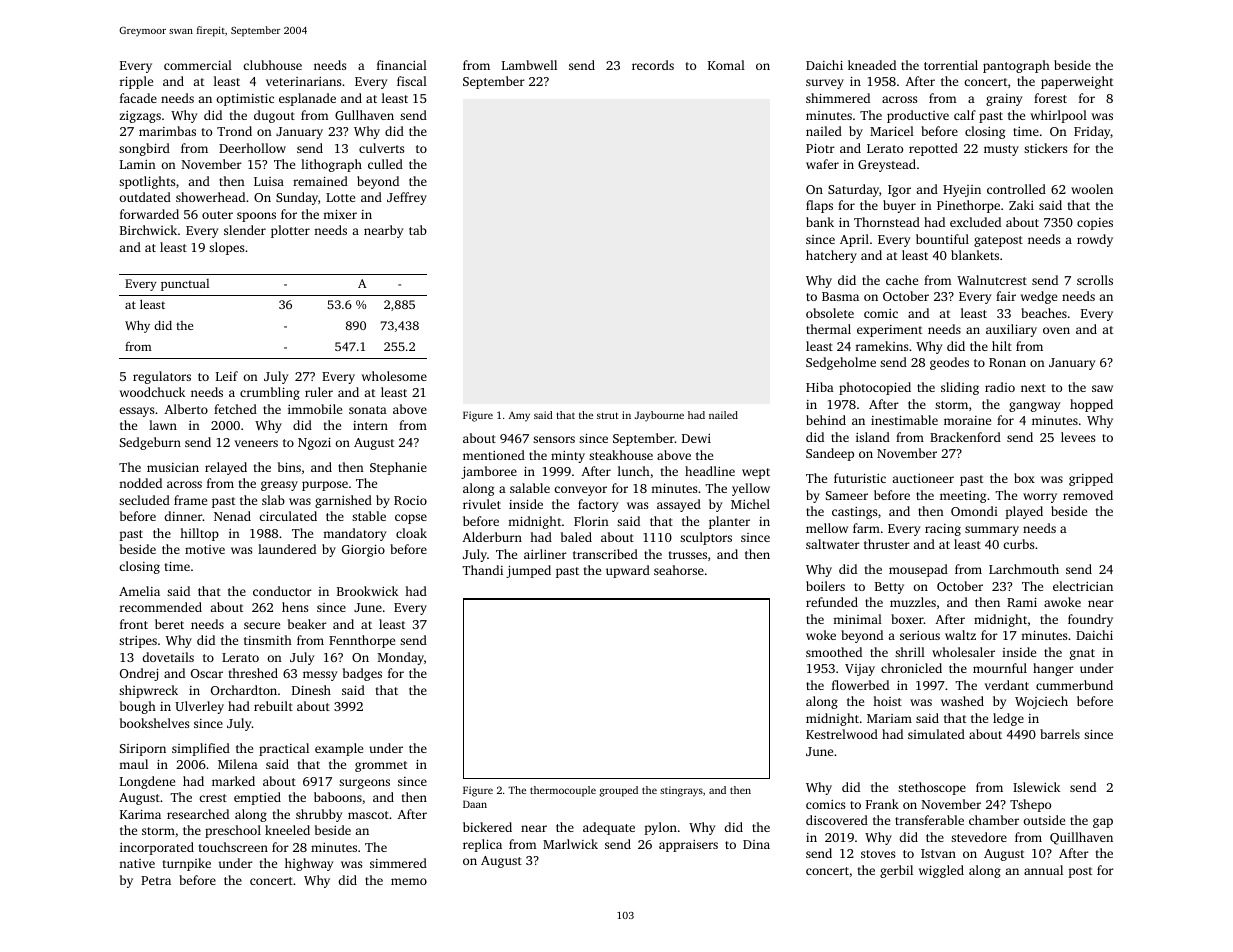  I want to click on next, so click(1033, 388).
